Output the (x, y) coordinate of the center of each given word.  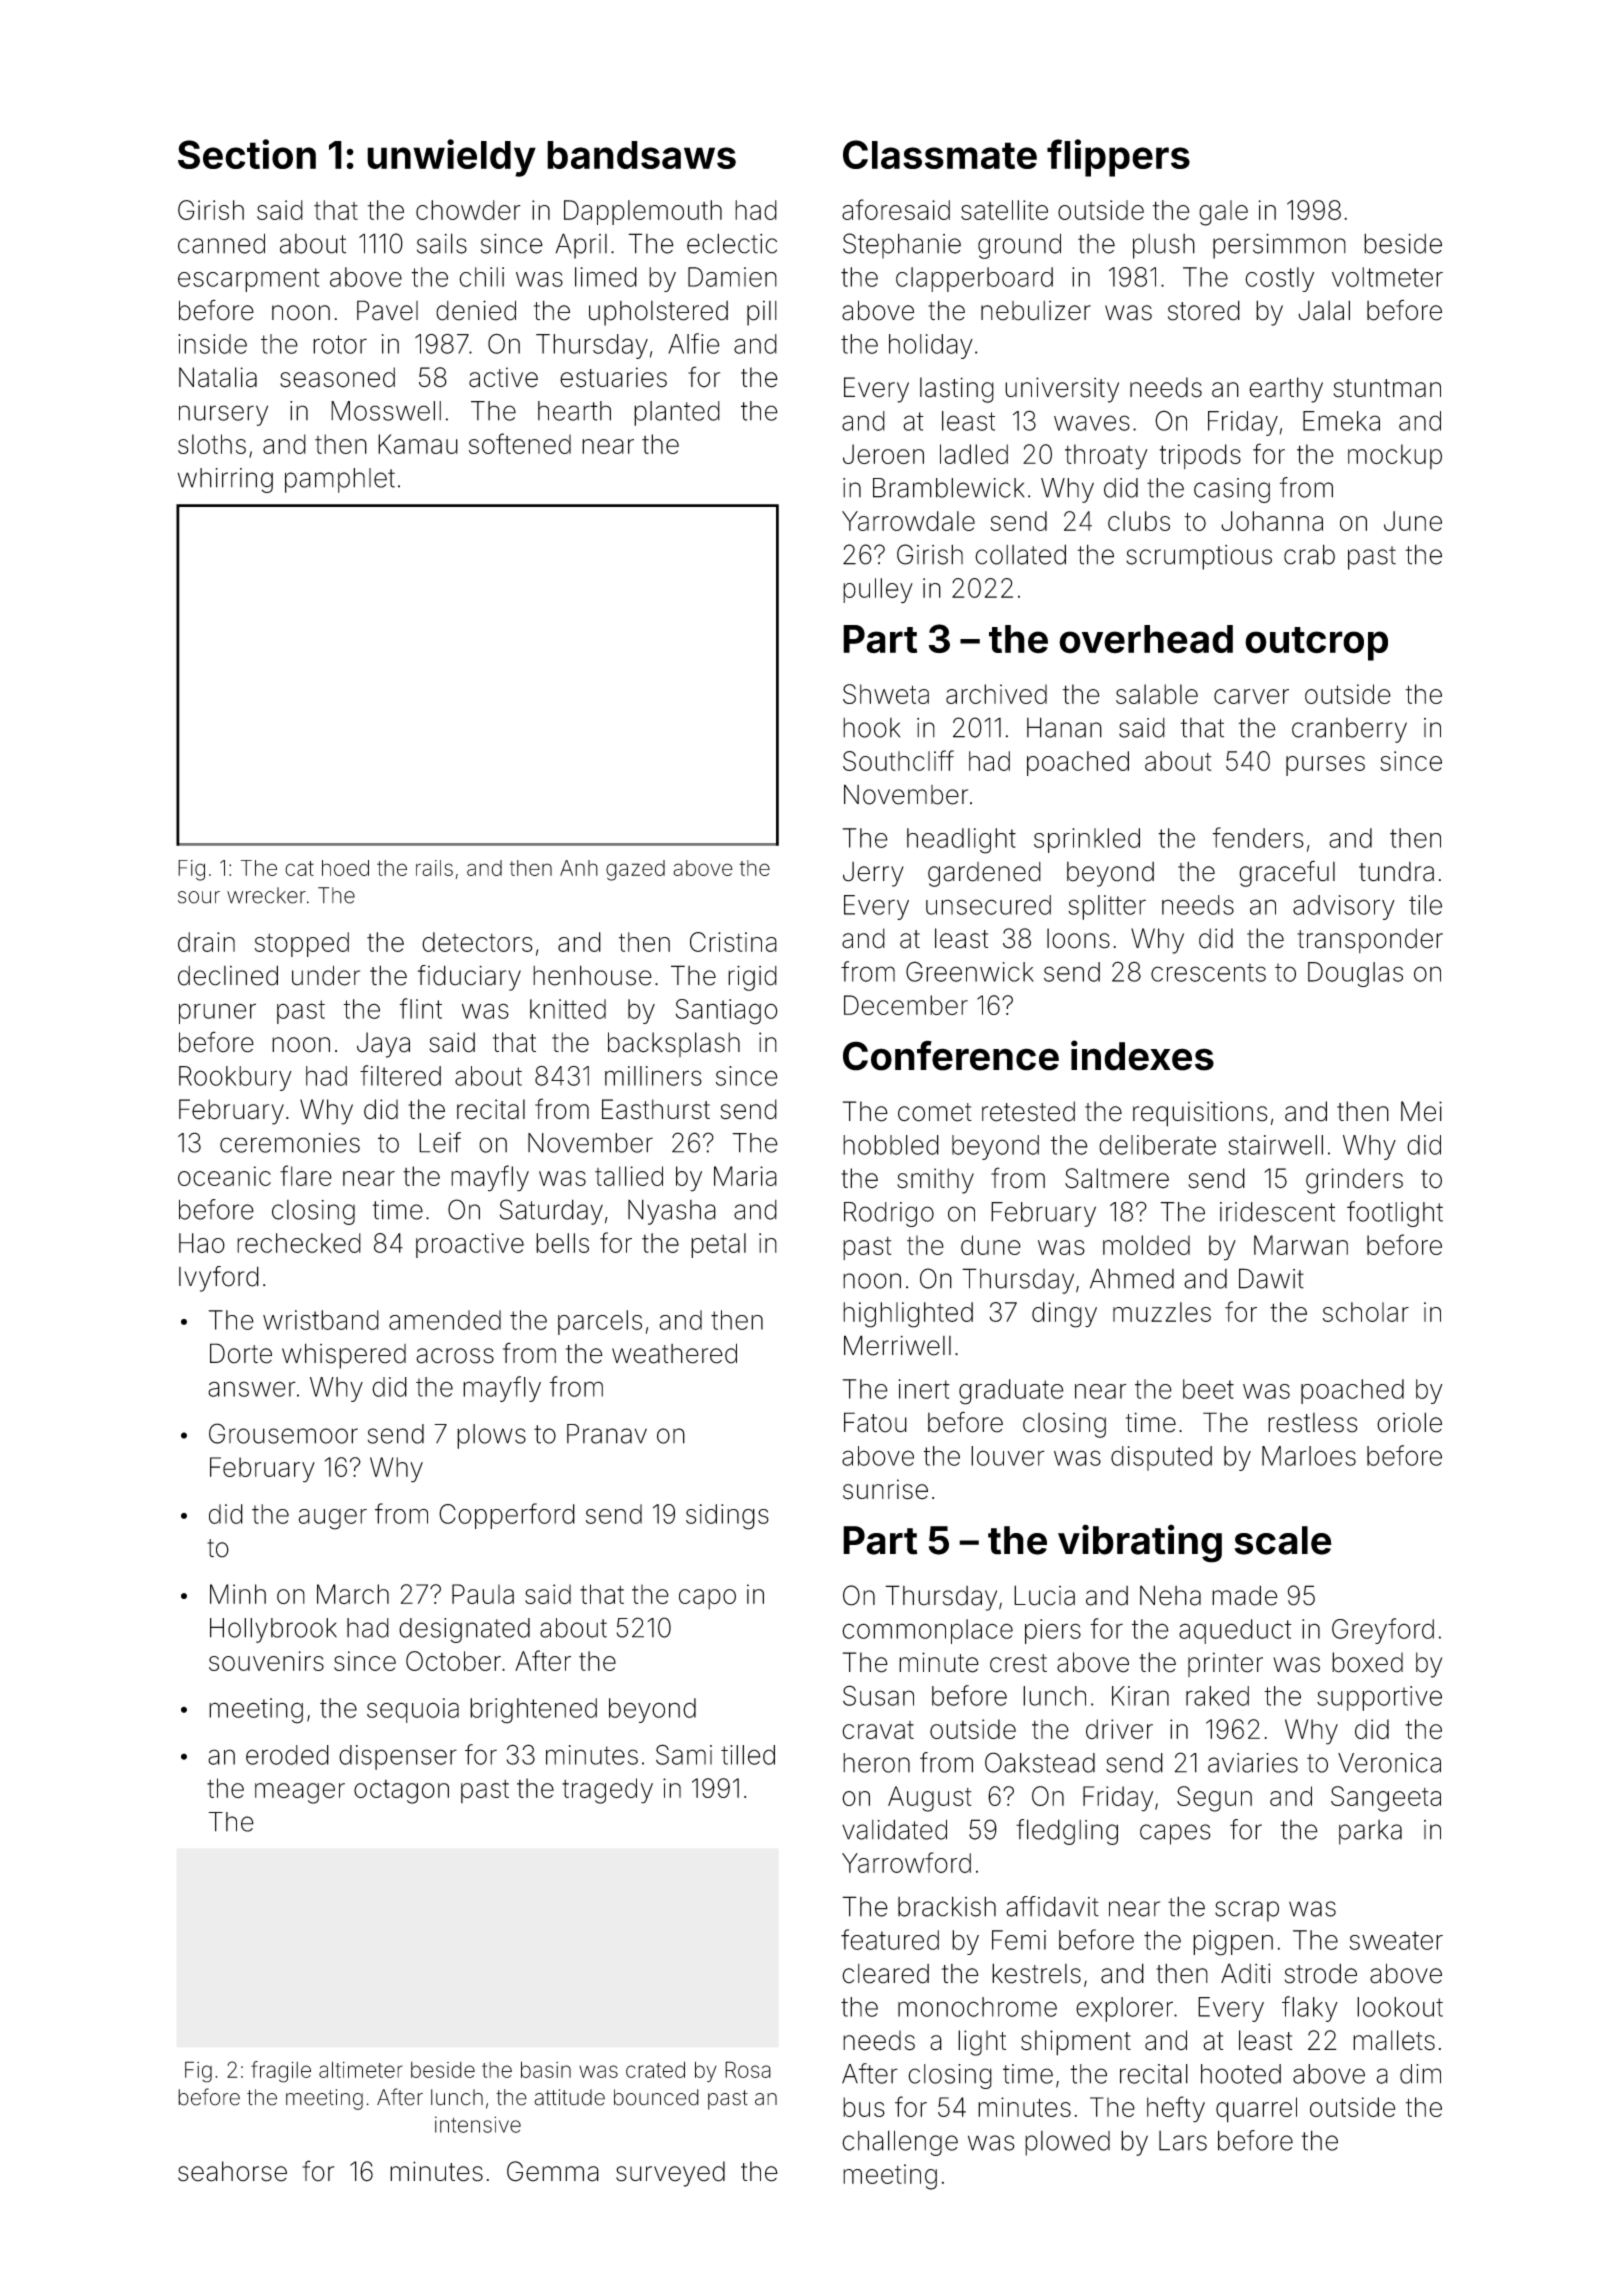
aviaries (1253, 1763)
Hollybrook (273, 1630)
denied (476, 310)
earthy (1286, 390)
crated (655, 2069)
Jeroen (883, 454)
